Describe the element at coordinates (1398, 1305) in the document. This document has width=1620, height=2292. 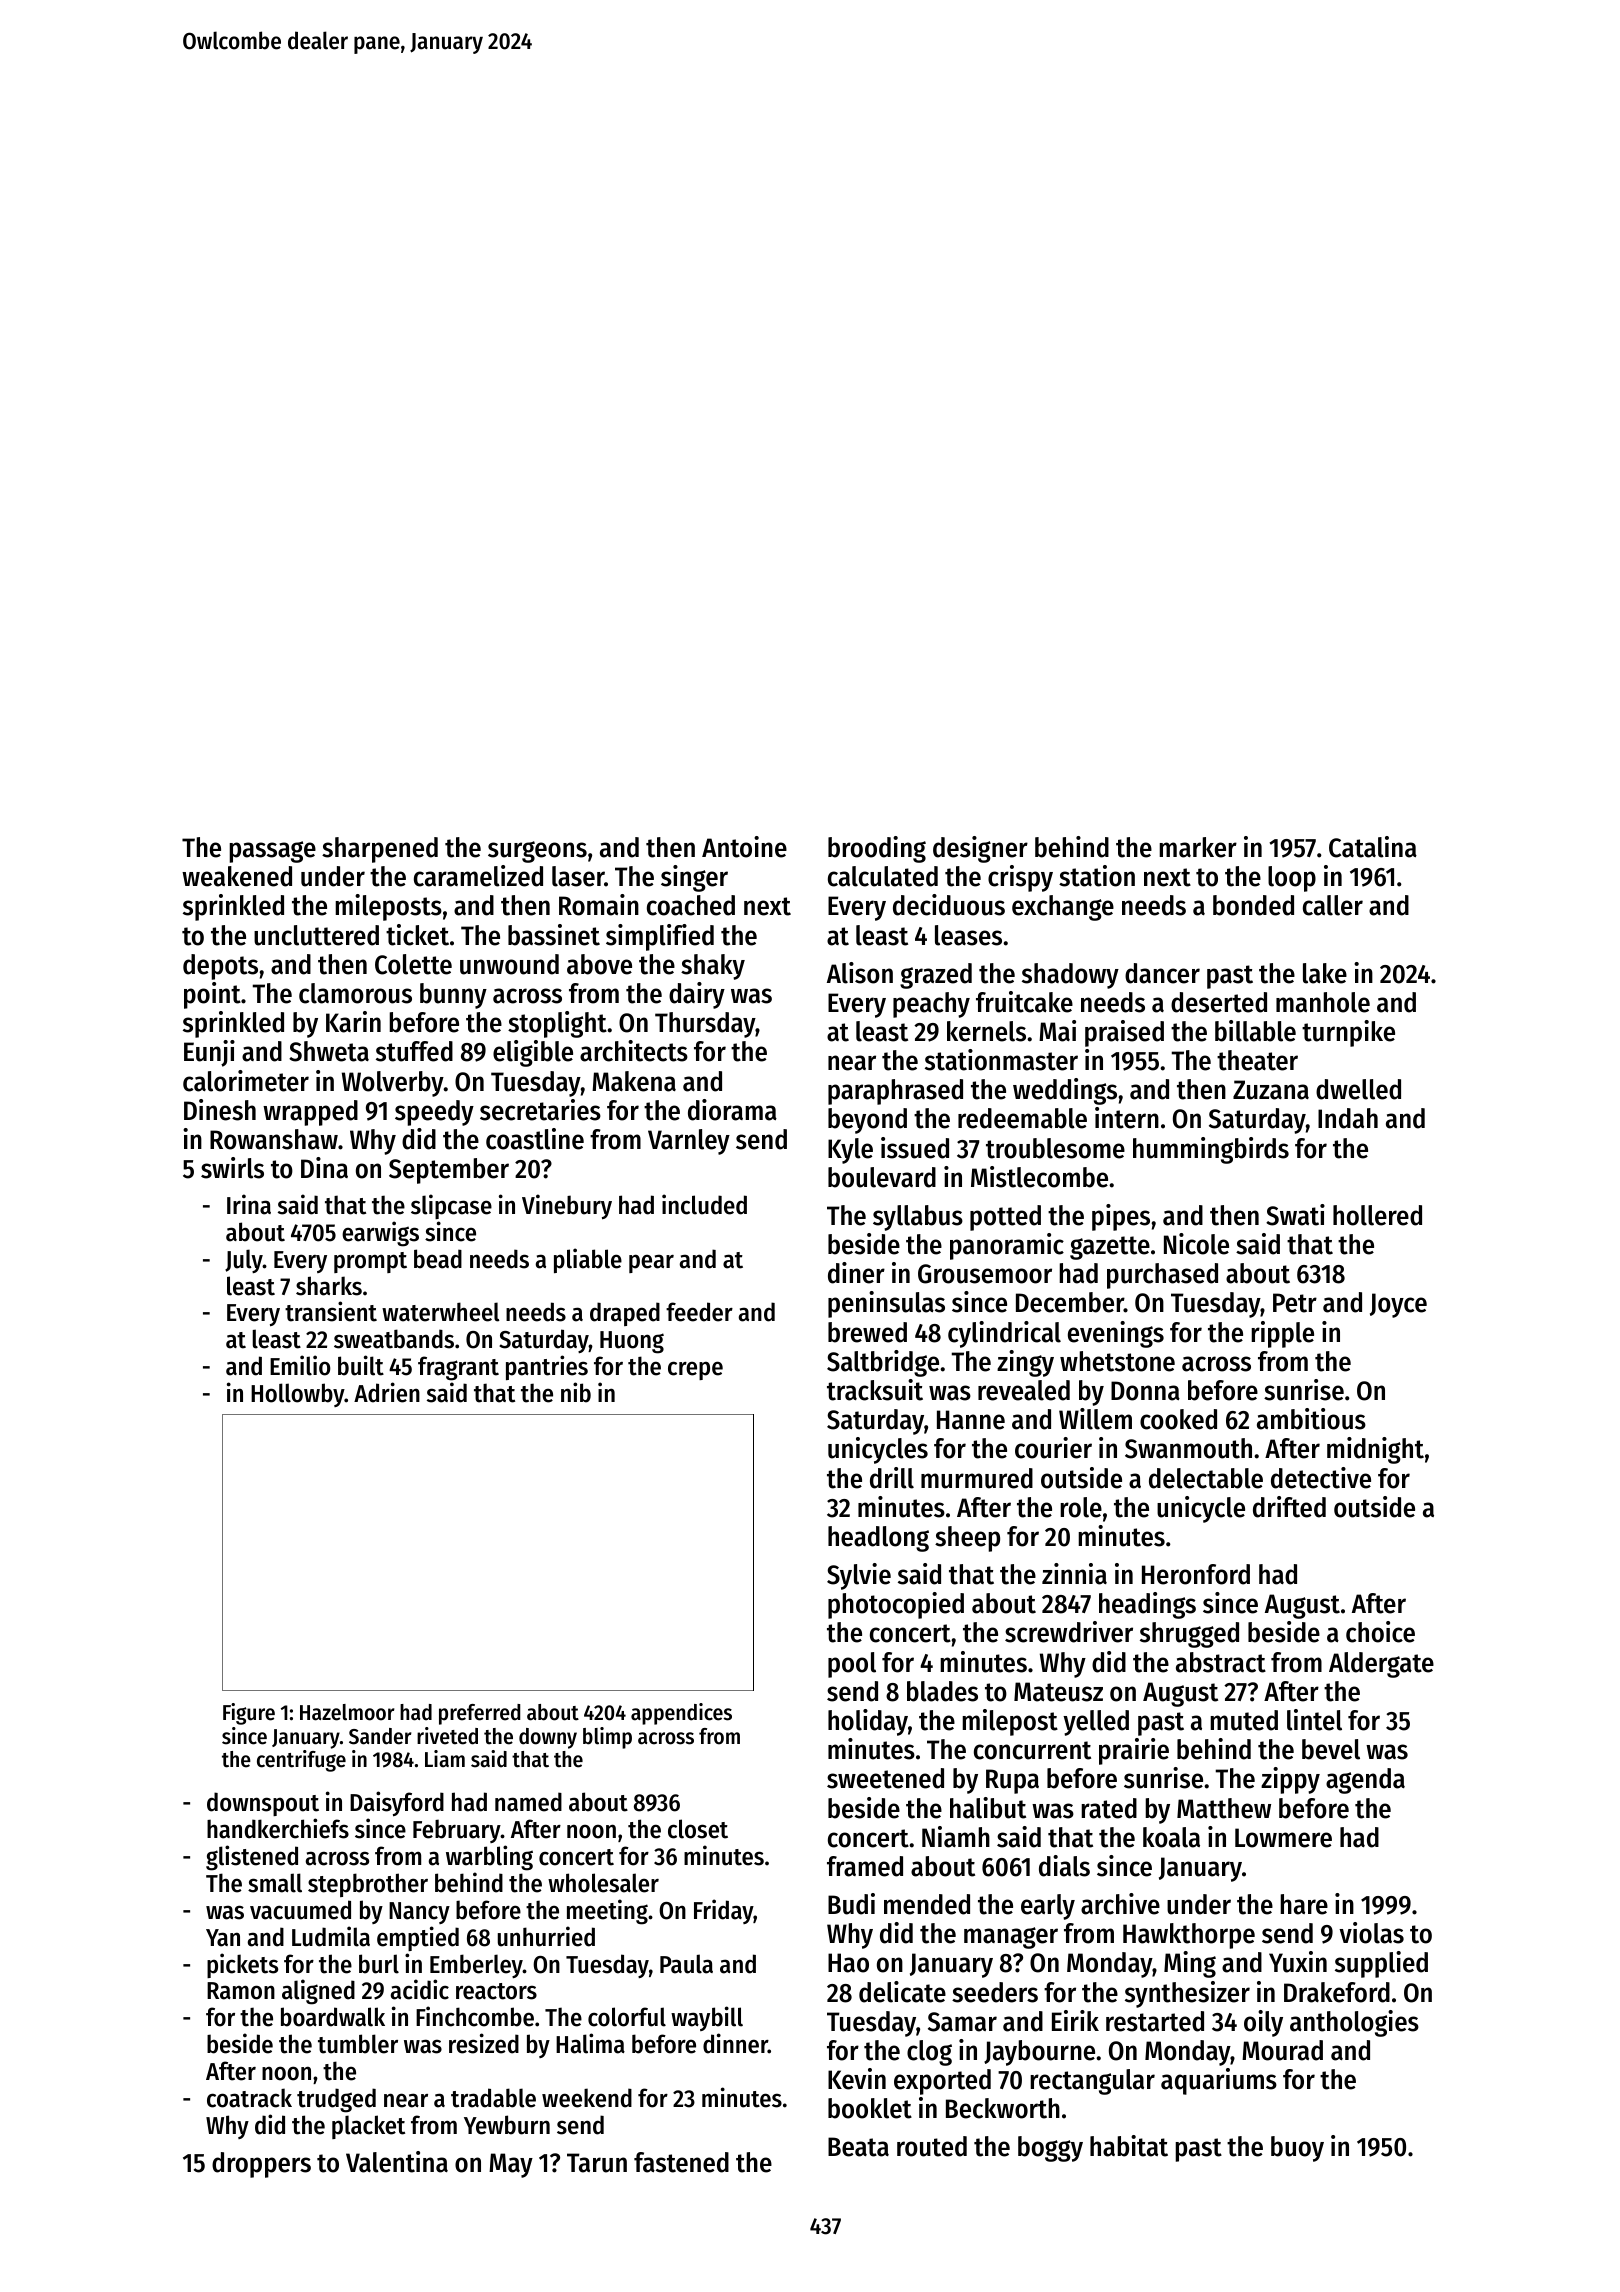
I see `Joyce` at that location.
